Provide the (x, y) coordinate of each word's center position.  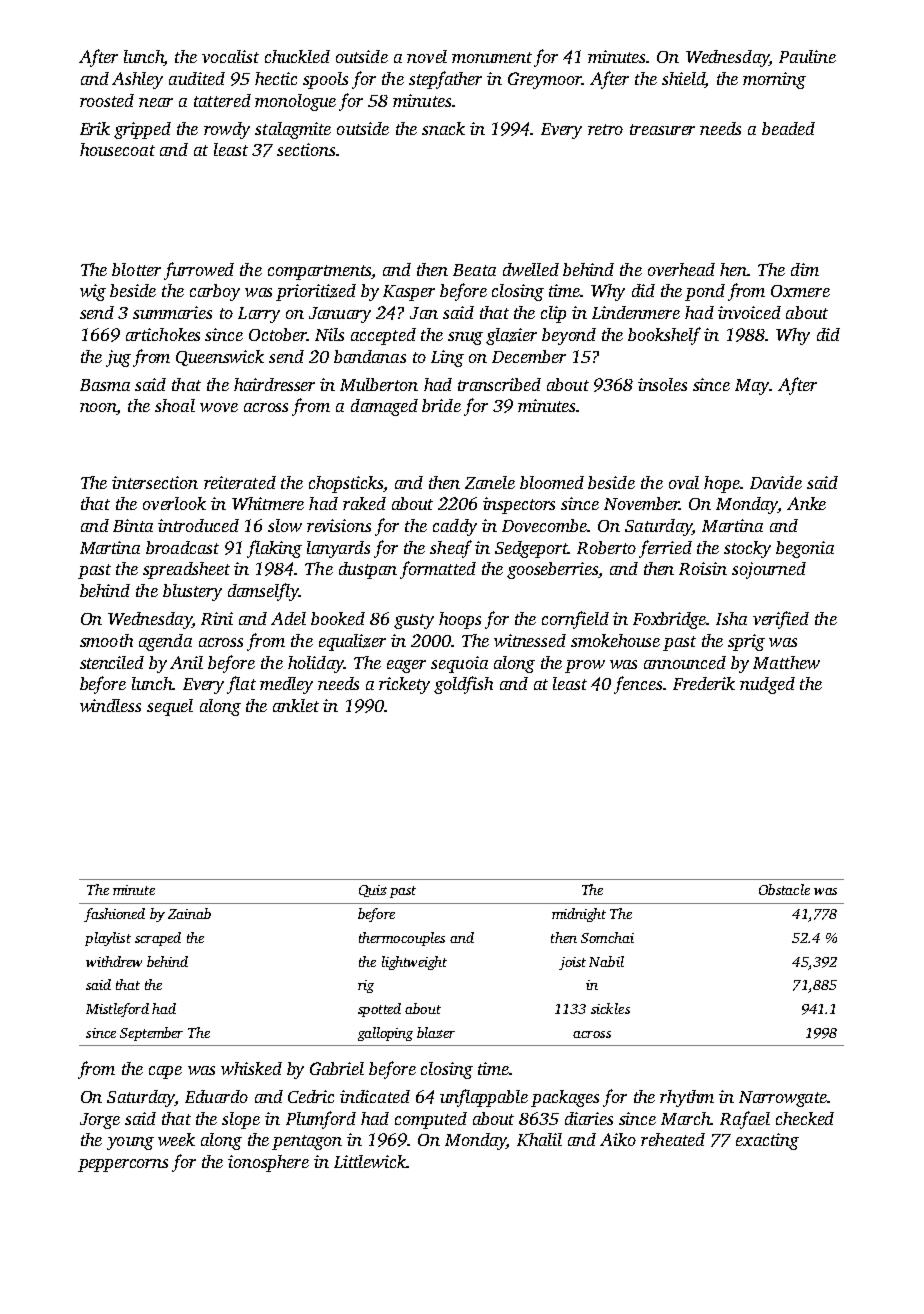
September (151, 1034)
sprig (746, 642)
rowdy (227, 130)
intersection (155, 482)
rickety (404, 685)
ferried (665, 549)
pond (705, 292)
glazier (511, 336)
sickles (610, 1008)
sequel (170, 707)
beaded (788, 128)
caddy (455, 527)
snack (443, 128)
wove (219, 407)
